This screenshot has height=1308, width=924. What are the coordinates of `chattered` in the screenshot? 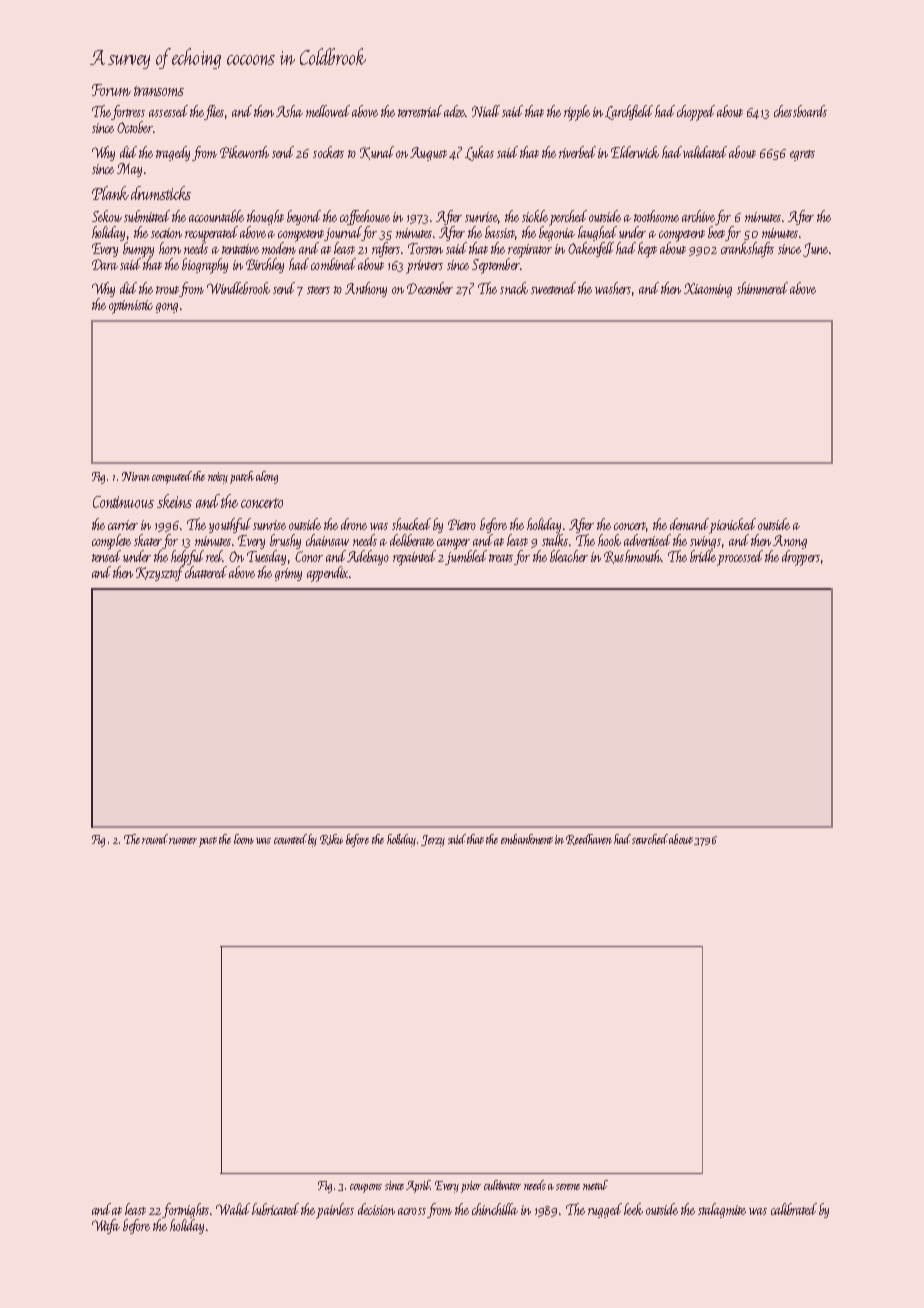 It's located at (206, 572).
